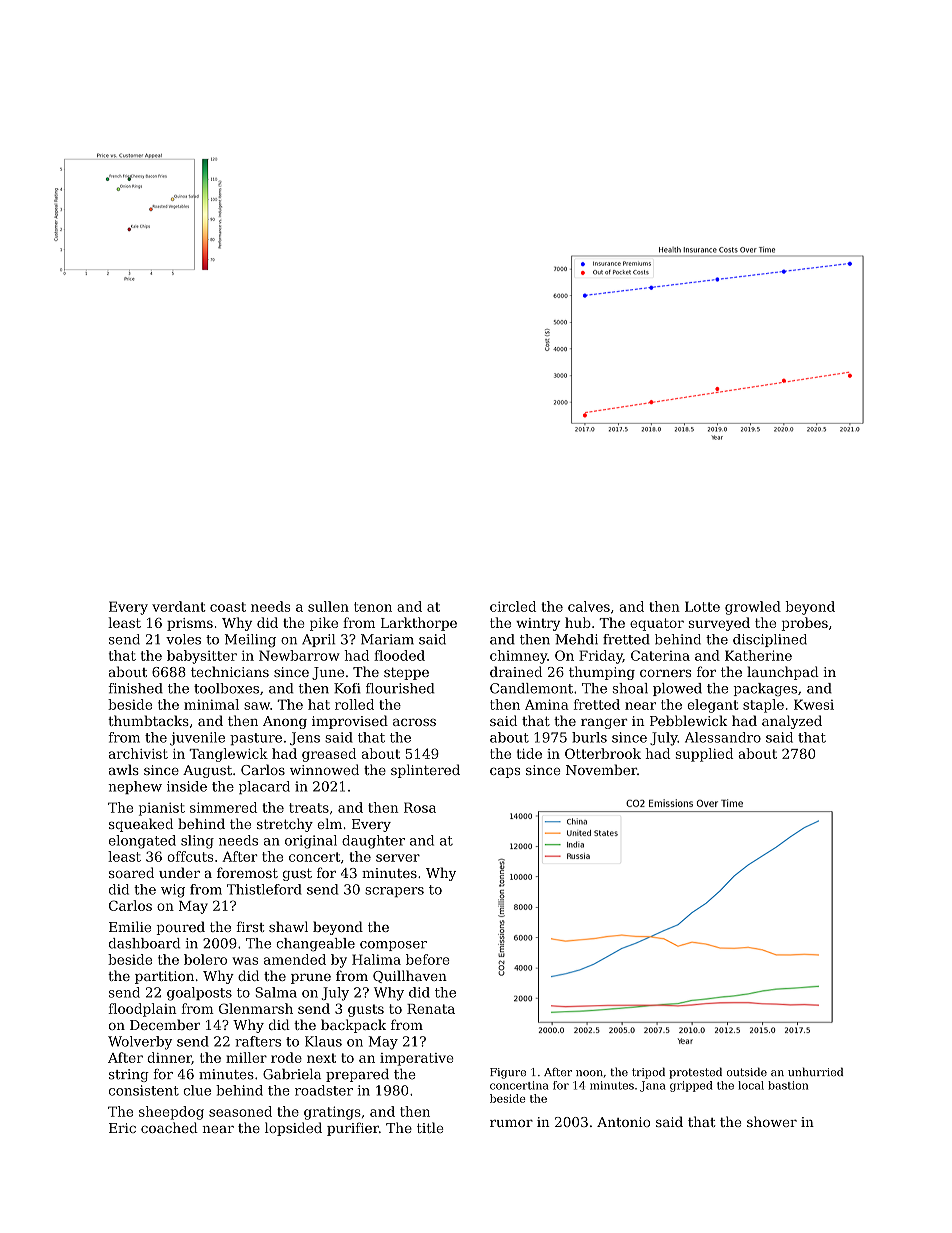  Describe the element at coordinates (814, 704) in the page. I see `Kwesi` at that location.
